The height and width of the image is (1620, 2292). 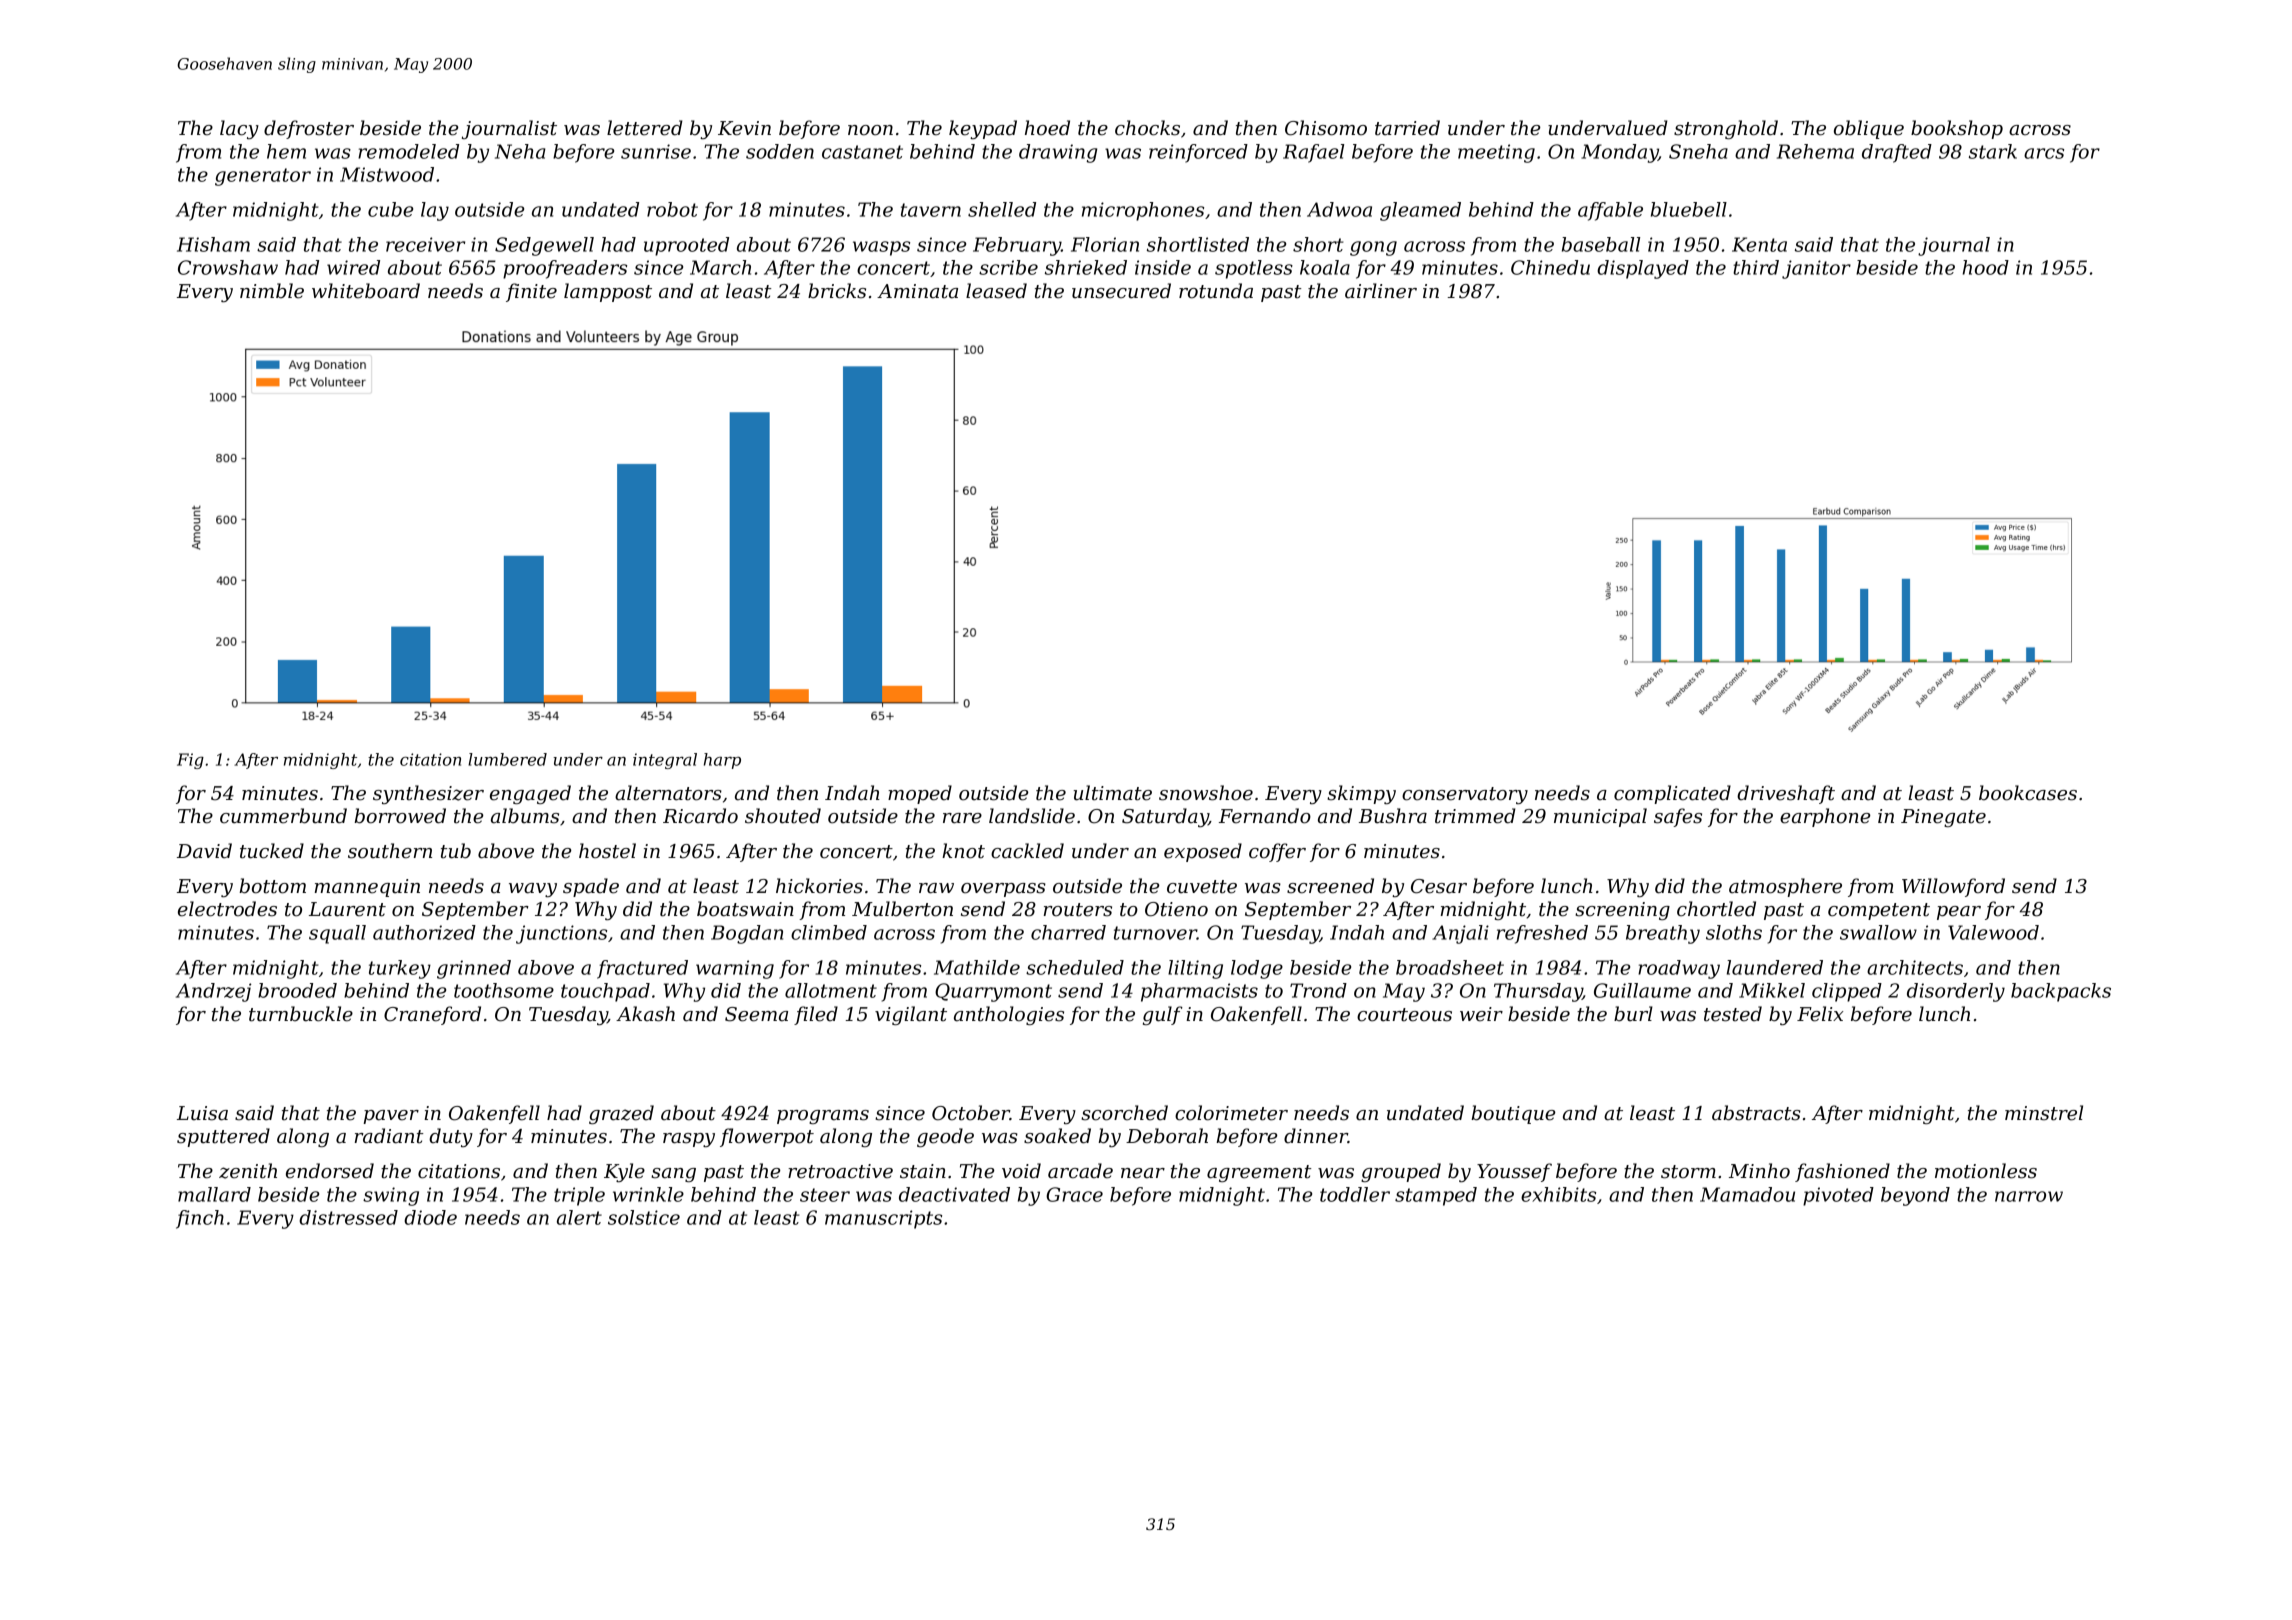 I want to click on distressed, so click(x=348, y=1217).
